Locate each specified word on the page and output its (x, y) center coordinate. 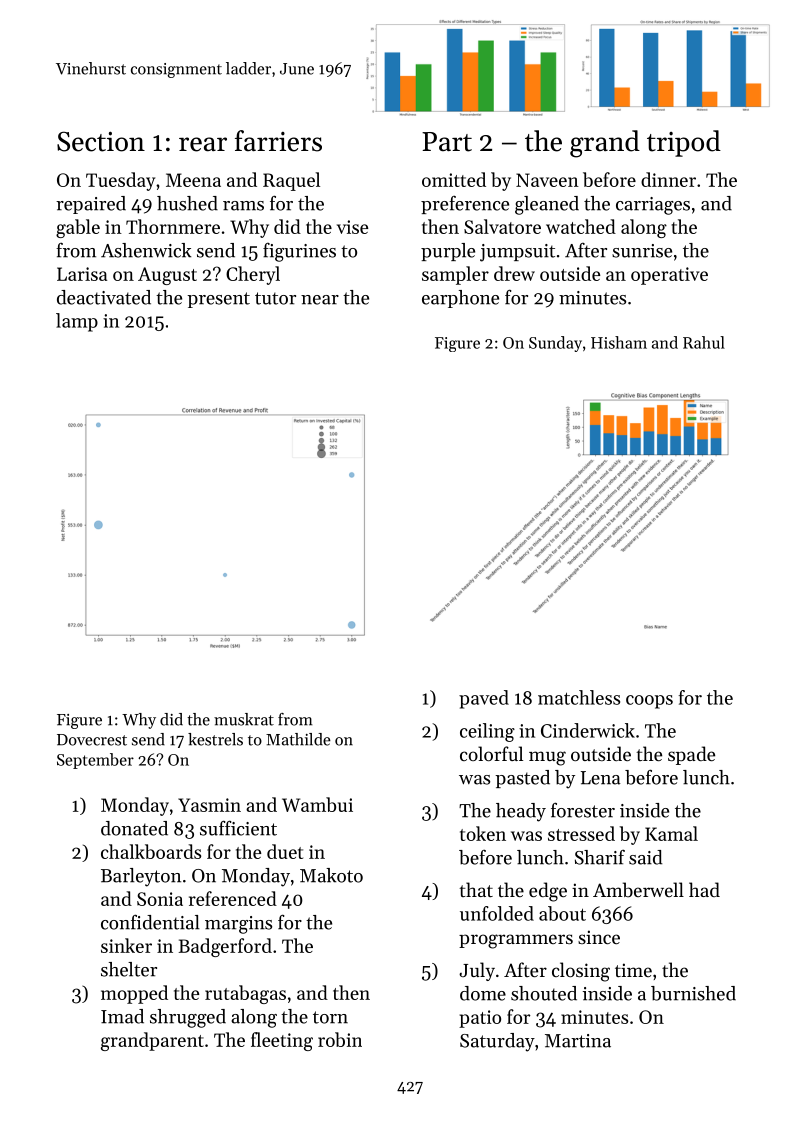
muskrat (244, 719)
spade (691, 755)
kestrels (215, 739)
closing (581, 972)
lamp (77, 322)
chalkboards (151, 851)
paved (484, 699)
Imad (122, 1016)
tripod (684, 143)
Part (447, 142)
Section (101, 141)
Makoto (331, 875)
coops (649, 702)
